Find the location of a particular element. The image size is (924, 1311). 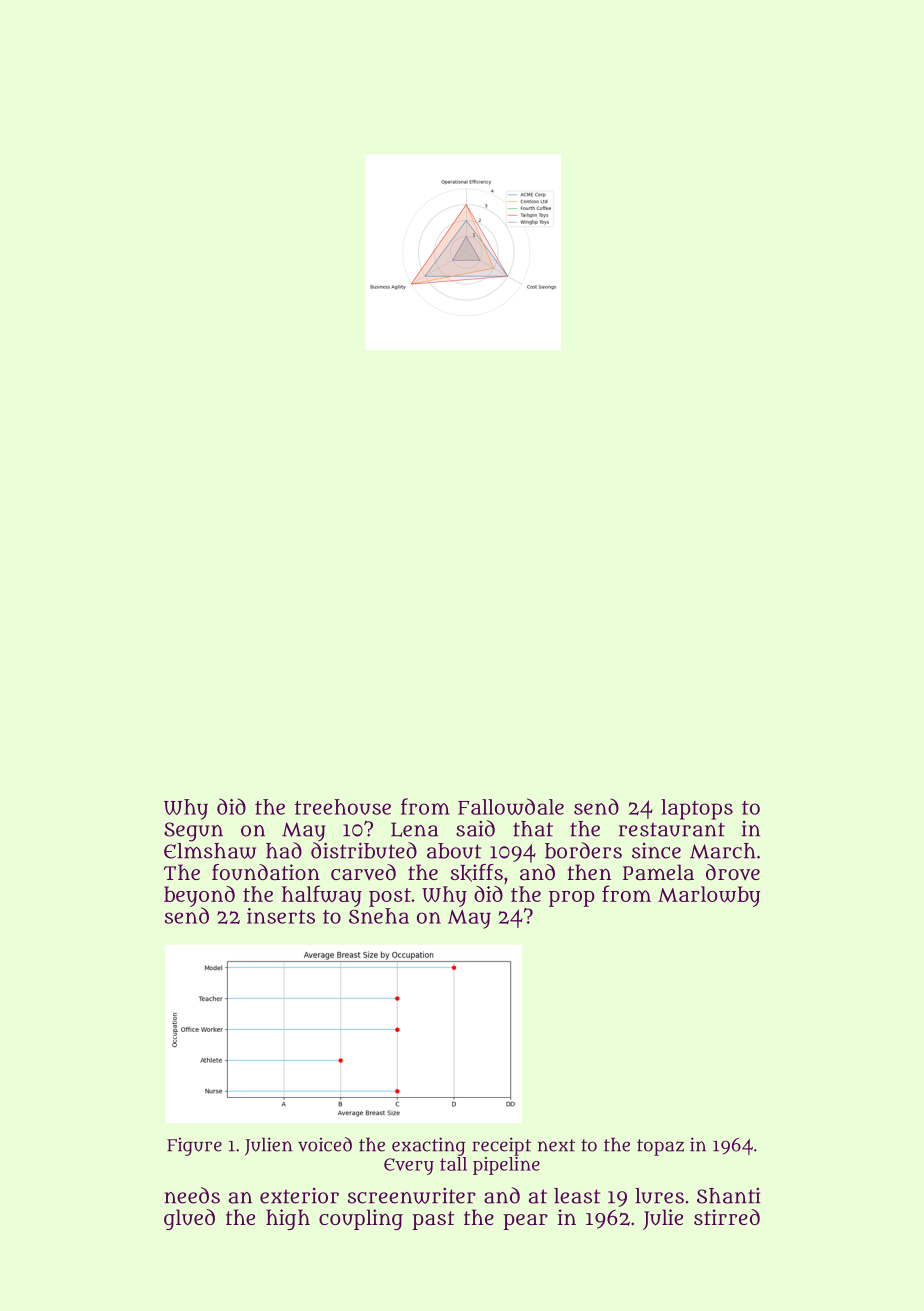

Marlowby is located at coordinates (709, 896).
